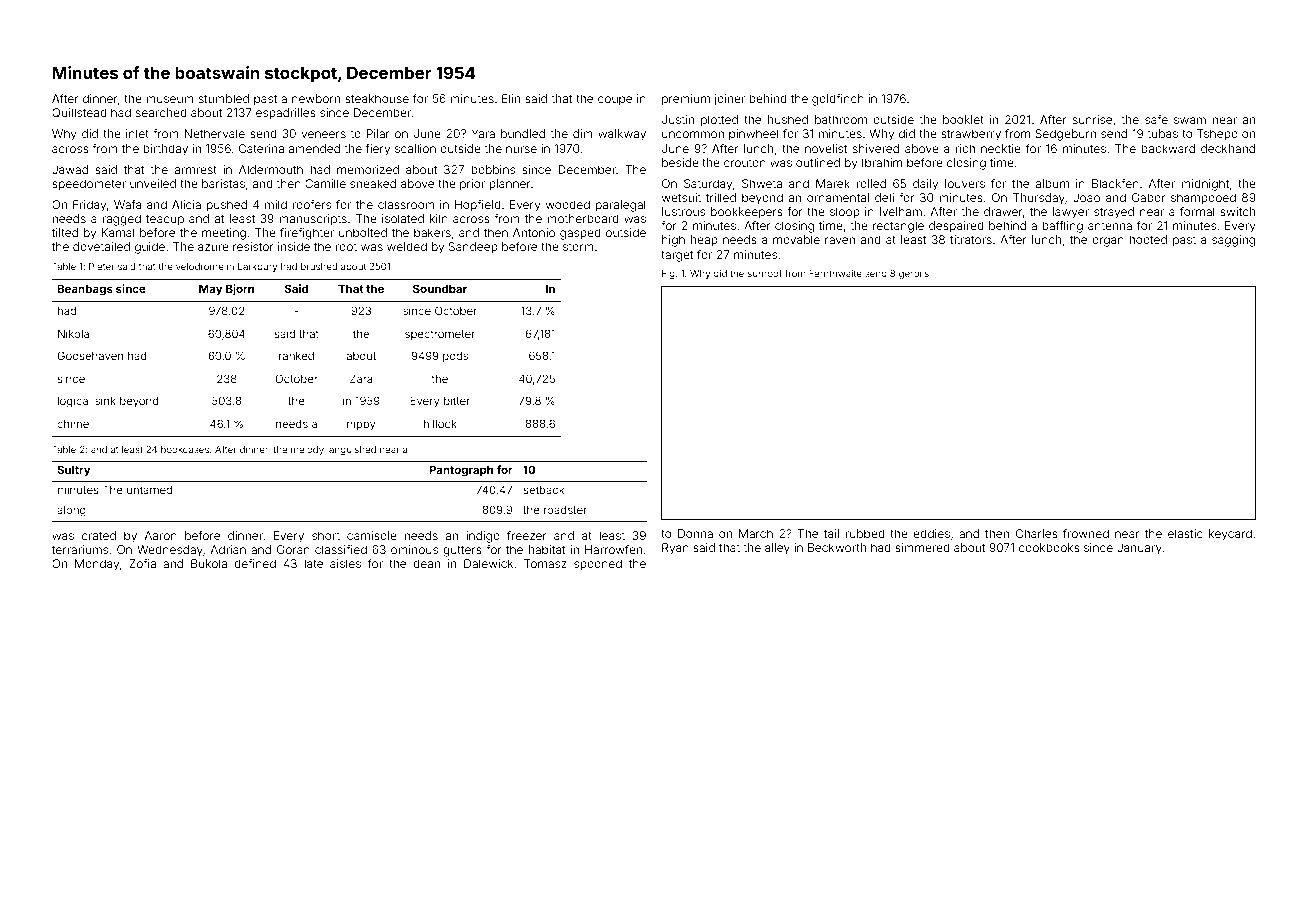 The height and width of the screenshot is (924, 1308). I want to click on museum, so click(170, 99).
